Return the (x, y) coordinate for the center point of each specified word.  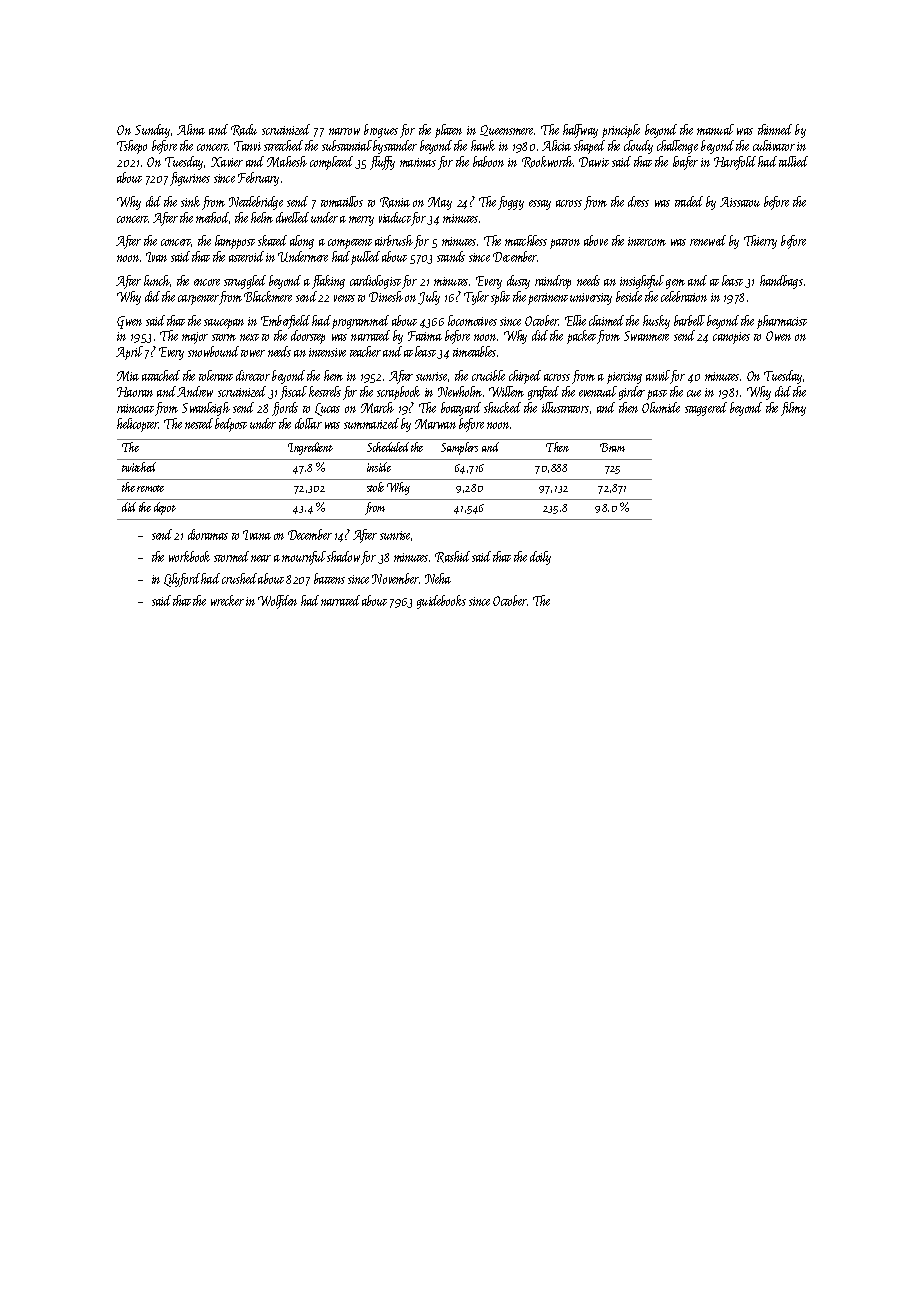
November (395, 578)
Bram (612, 447)
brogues (381, 131)
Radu (244, 130)
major (195, 338)
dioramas (208, 534)
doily (540, 558)
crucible (488, 375)
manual (715, 129)
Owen (778, 336)
